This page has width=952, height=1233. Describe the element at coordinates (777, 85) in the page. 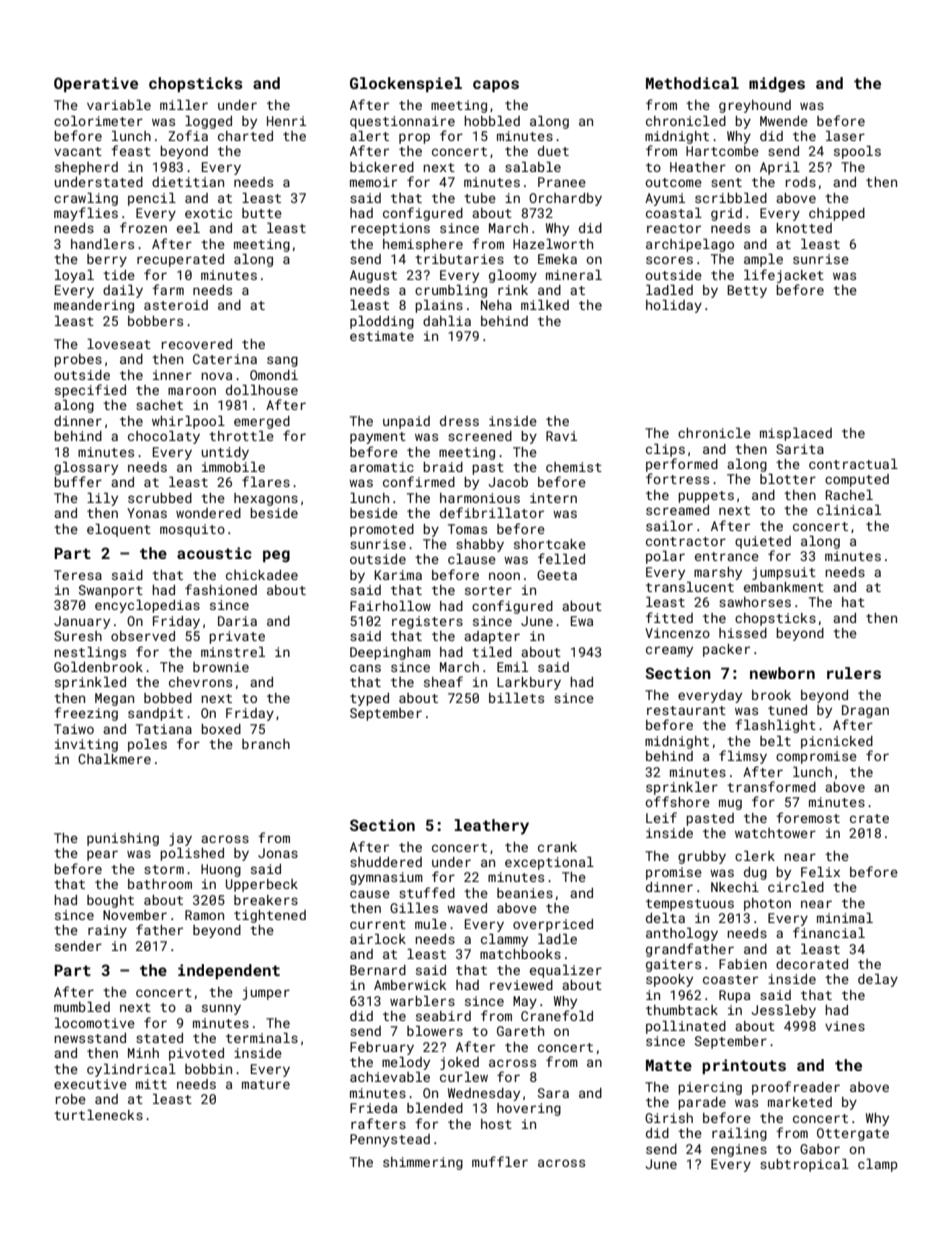

I see `midges` at that location.
